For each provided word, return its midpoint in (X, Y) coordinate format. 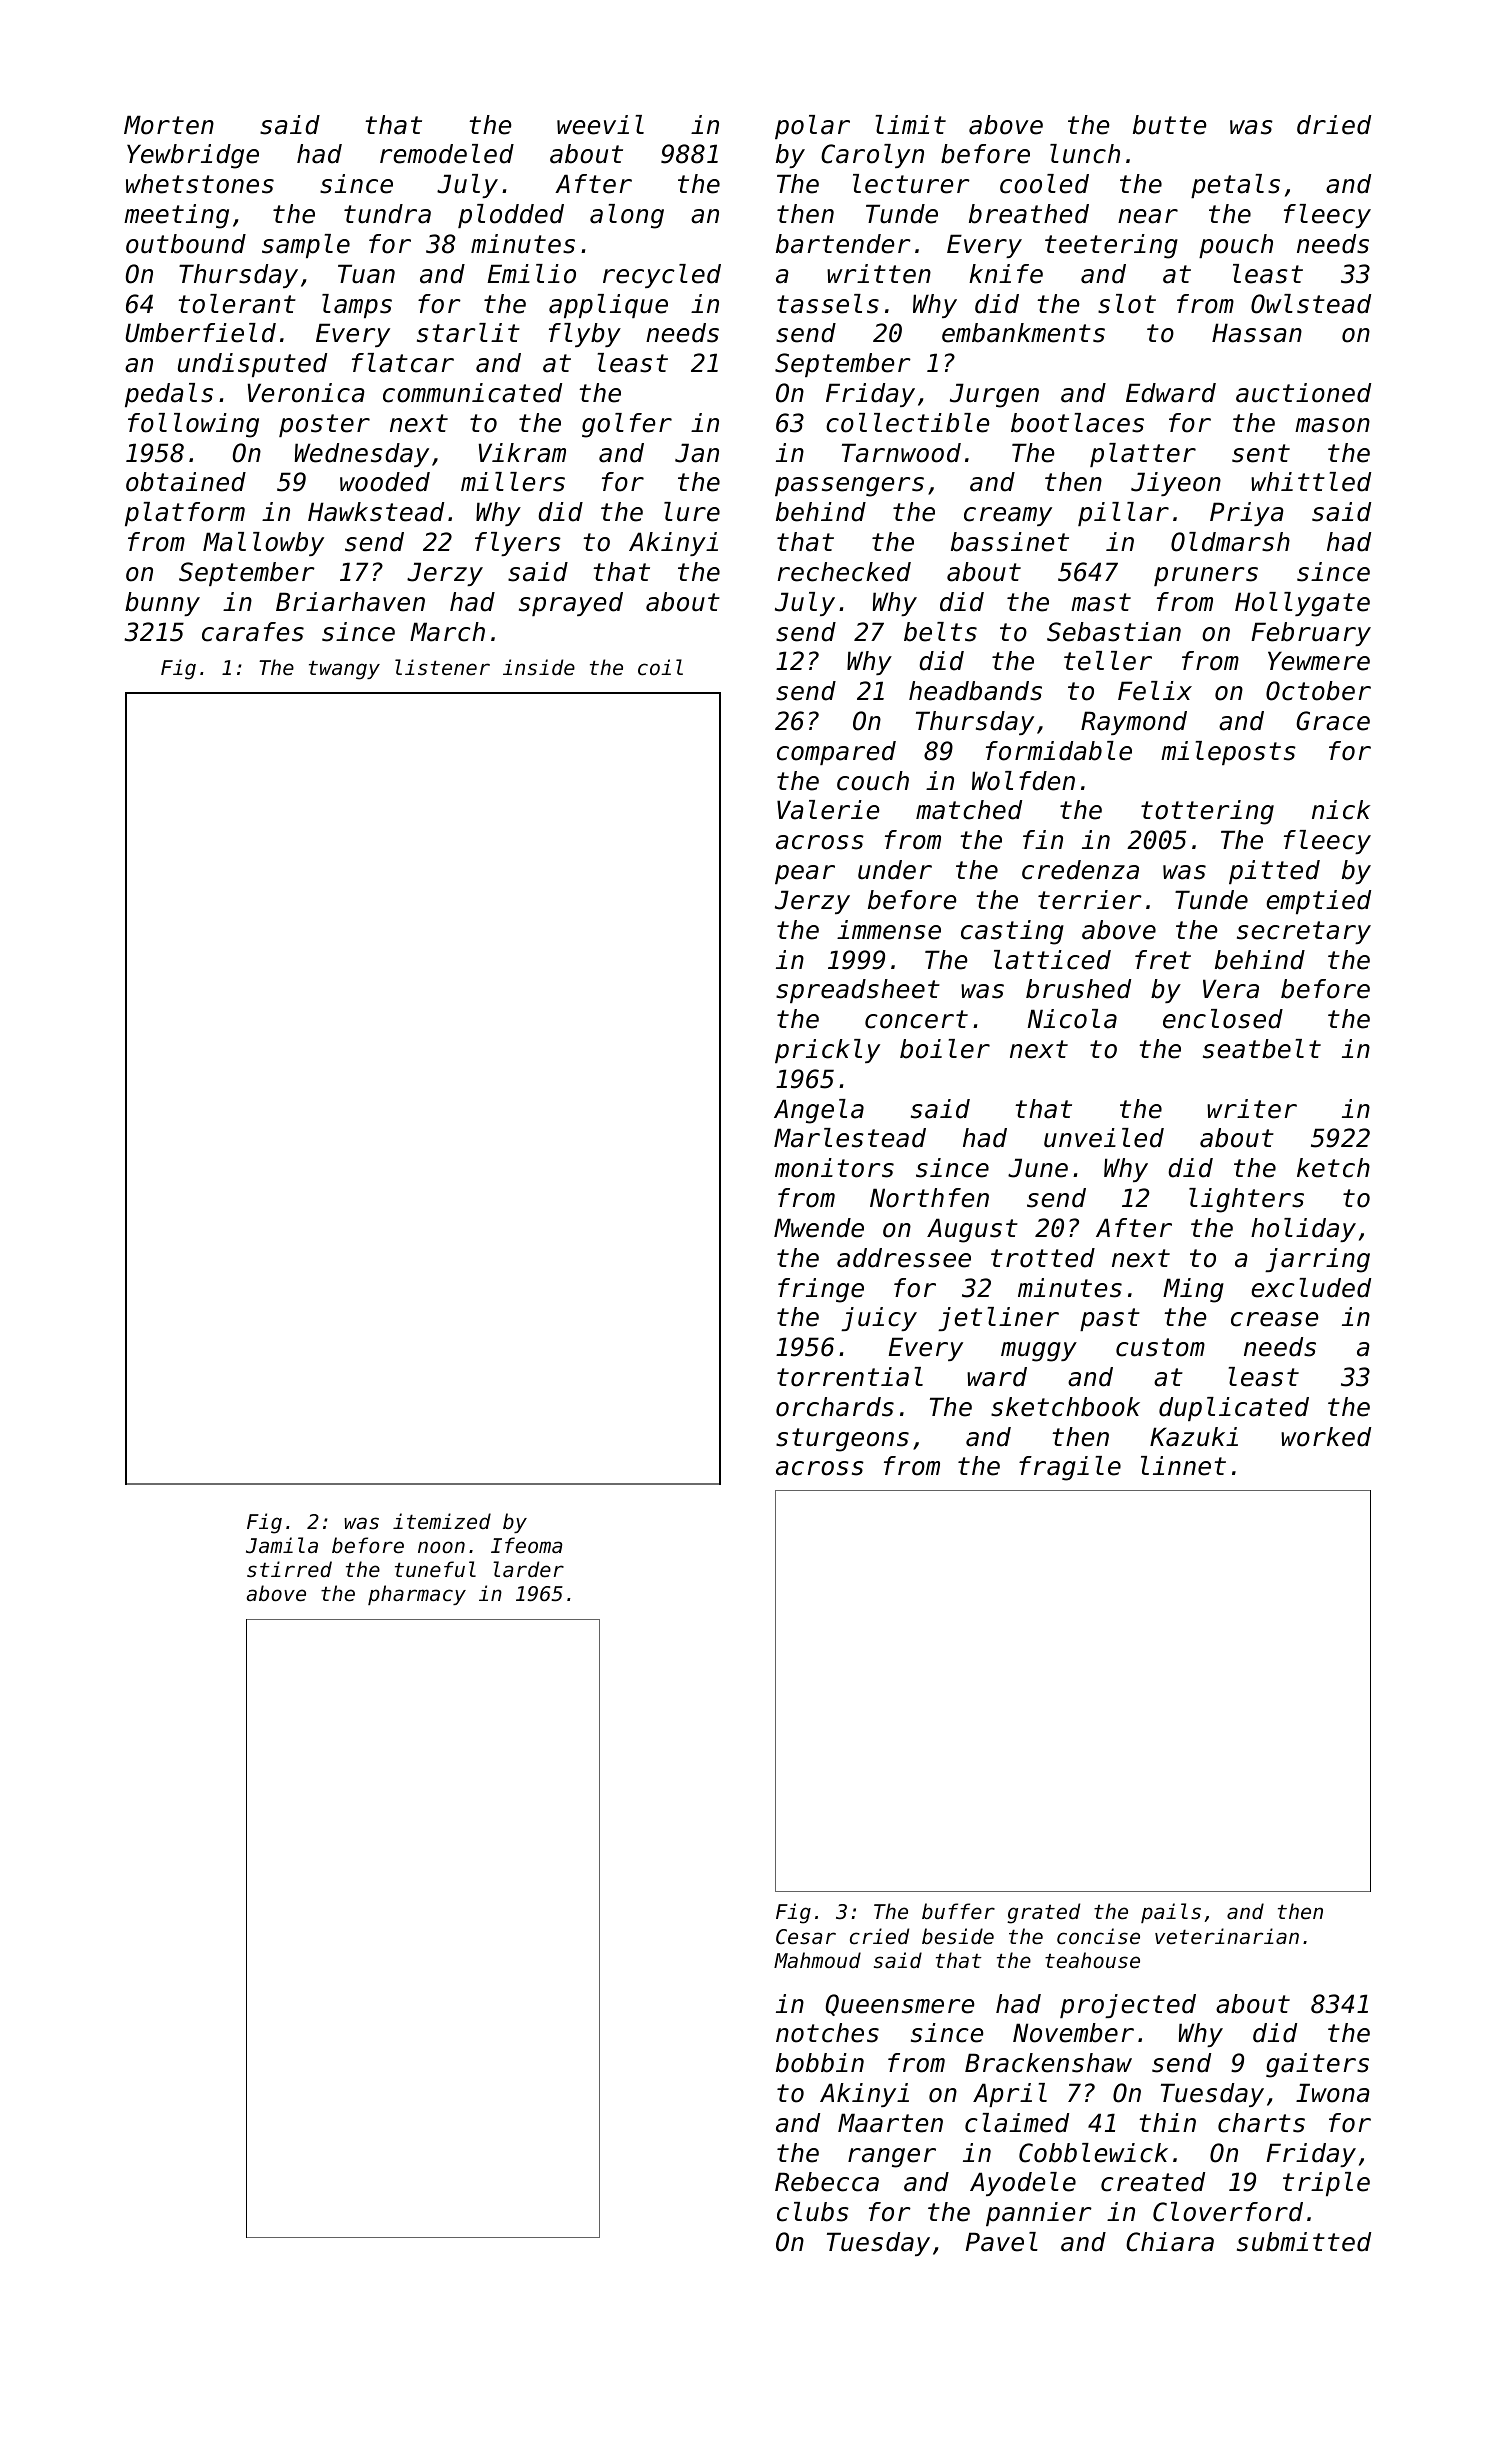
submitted (1304, 2242)
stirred (289, 1569)
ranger (892, 2158)
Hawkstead (376, 512)
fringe (821, 1290)
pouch (1236, 246)
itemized (442, 1521)
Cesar (806, 1937)
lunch (1085, 154)
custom (1160, 1347)
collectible (908, 423)
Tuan (366, 274)
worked (1326, 1437)
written (879, 274)
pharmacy (417, 1595)
